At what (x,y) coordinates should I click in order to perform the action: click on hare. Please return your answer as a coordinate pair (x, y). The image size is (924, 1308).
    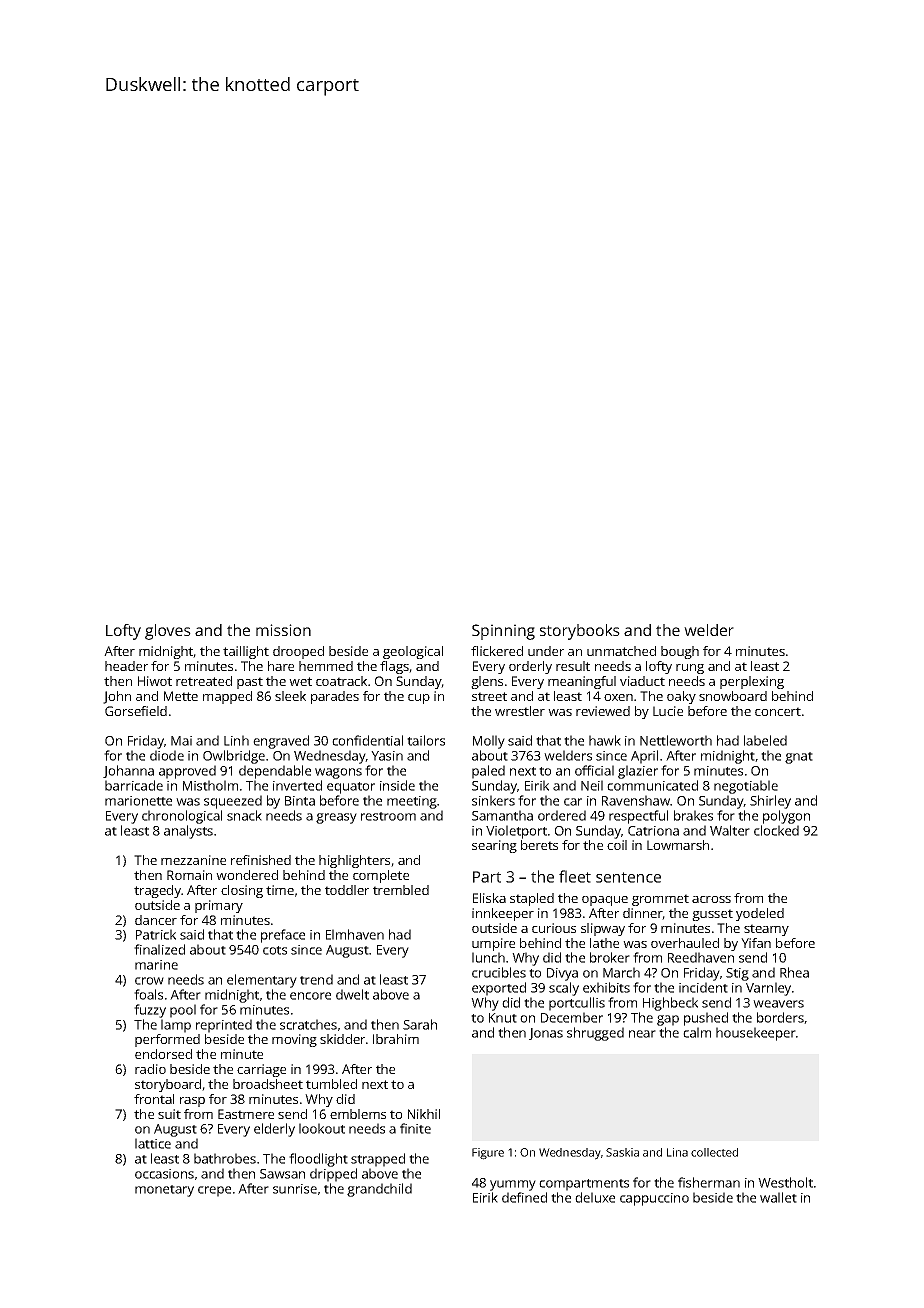
    Looking at the image, I should click on (281, 666).
